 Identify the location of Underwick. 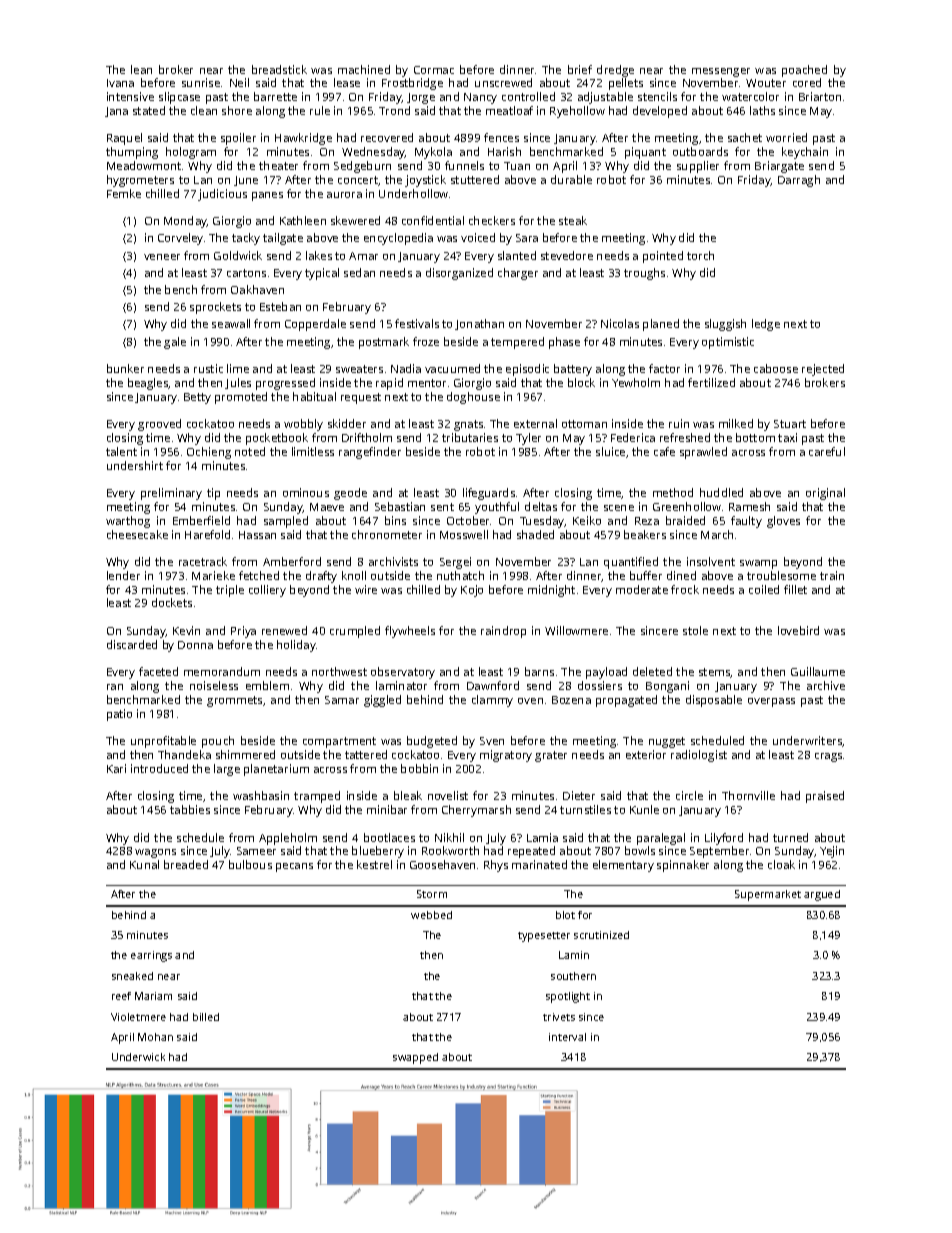
(138, 1057).
